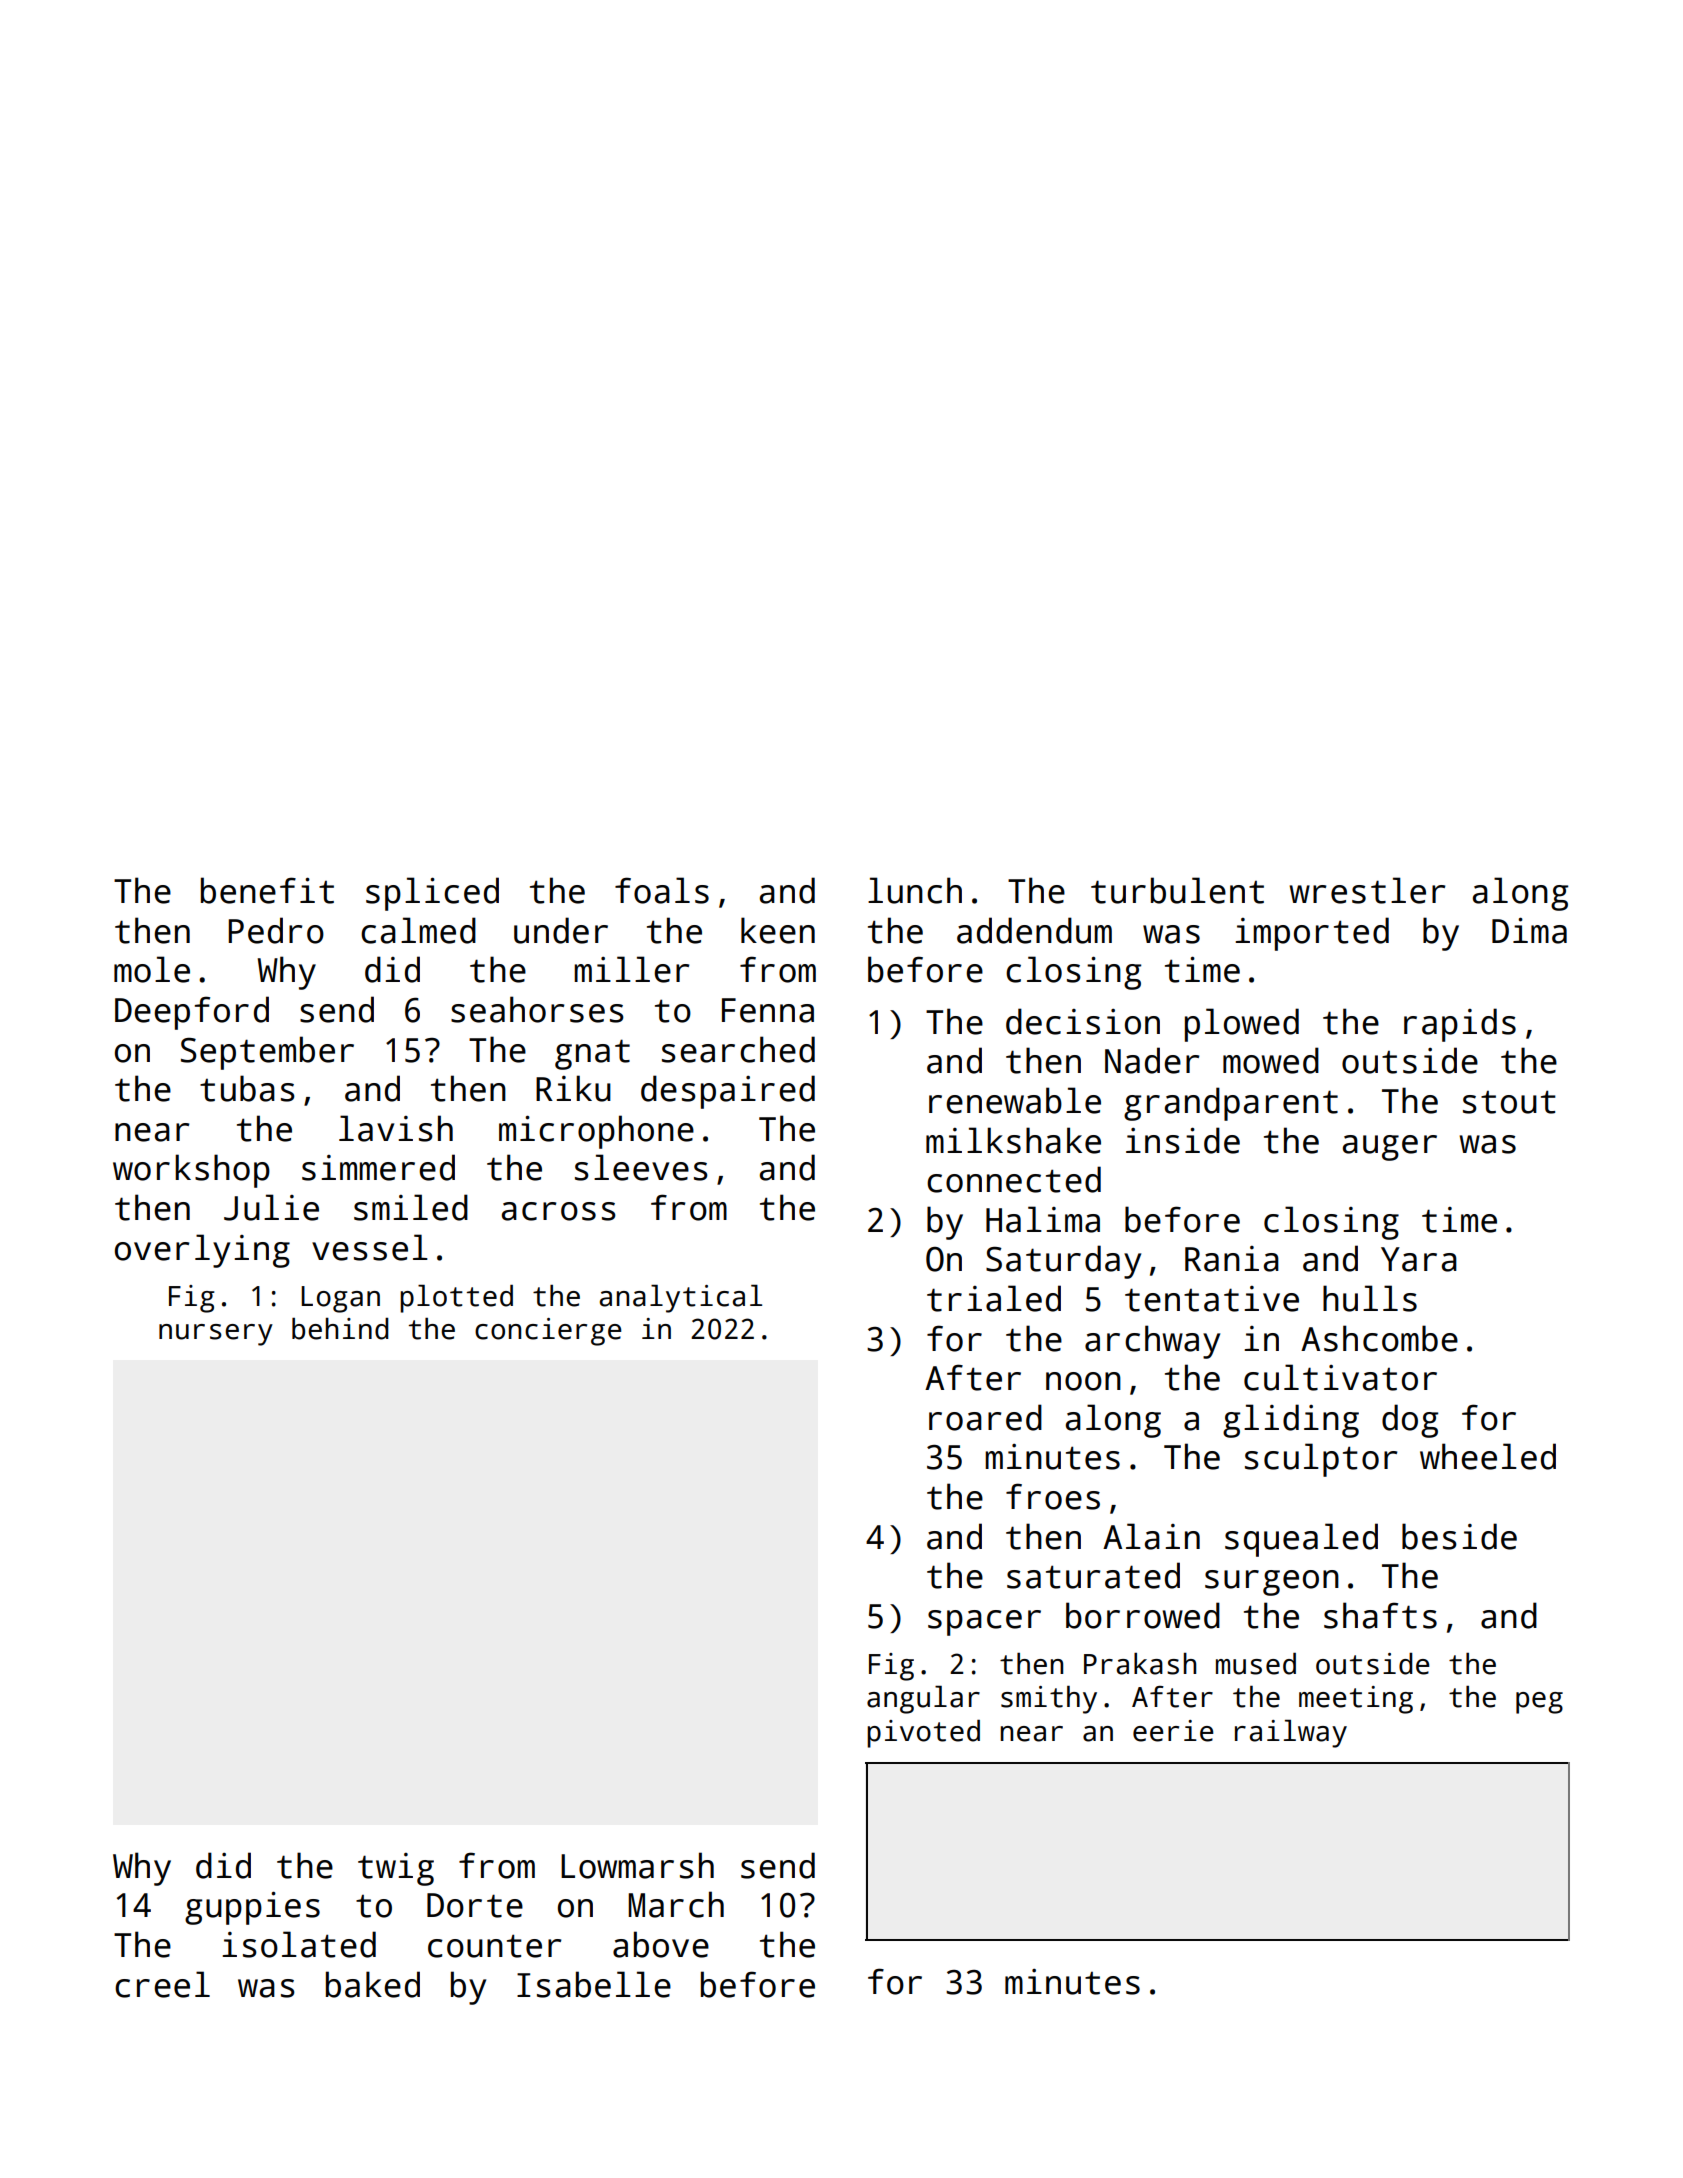 The image size is (1683, 2178). What do you see at coordinates (984, 1623) in the image?
I see `spacer` at bounding box center [984, 1623].
